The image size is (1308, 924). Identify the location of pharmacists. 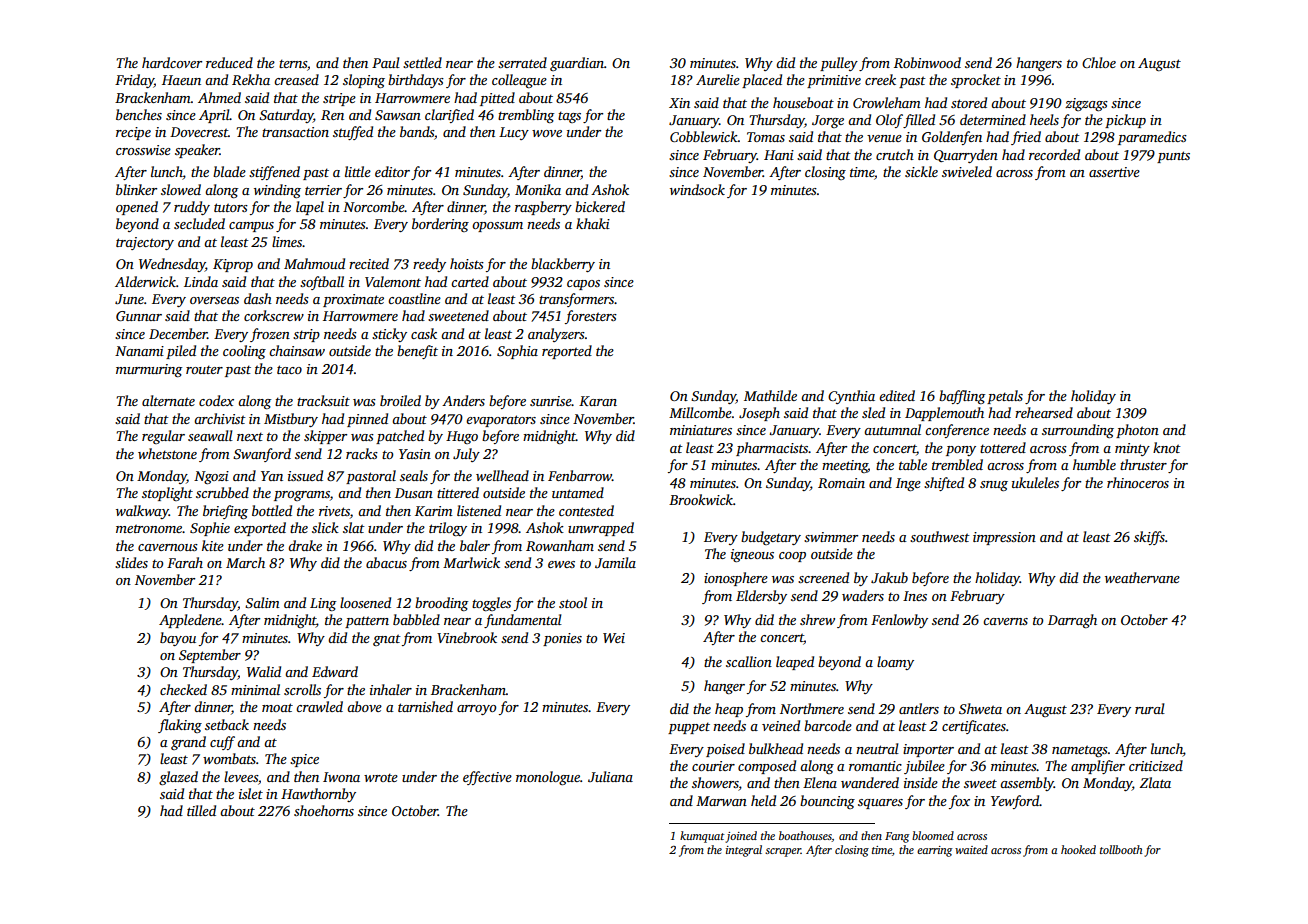
(772, 449).
